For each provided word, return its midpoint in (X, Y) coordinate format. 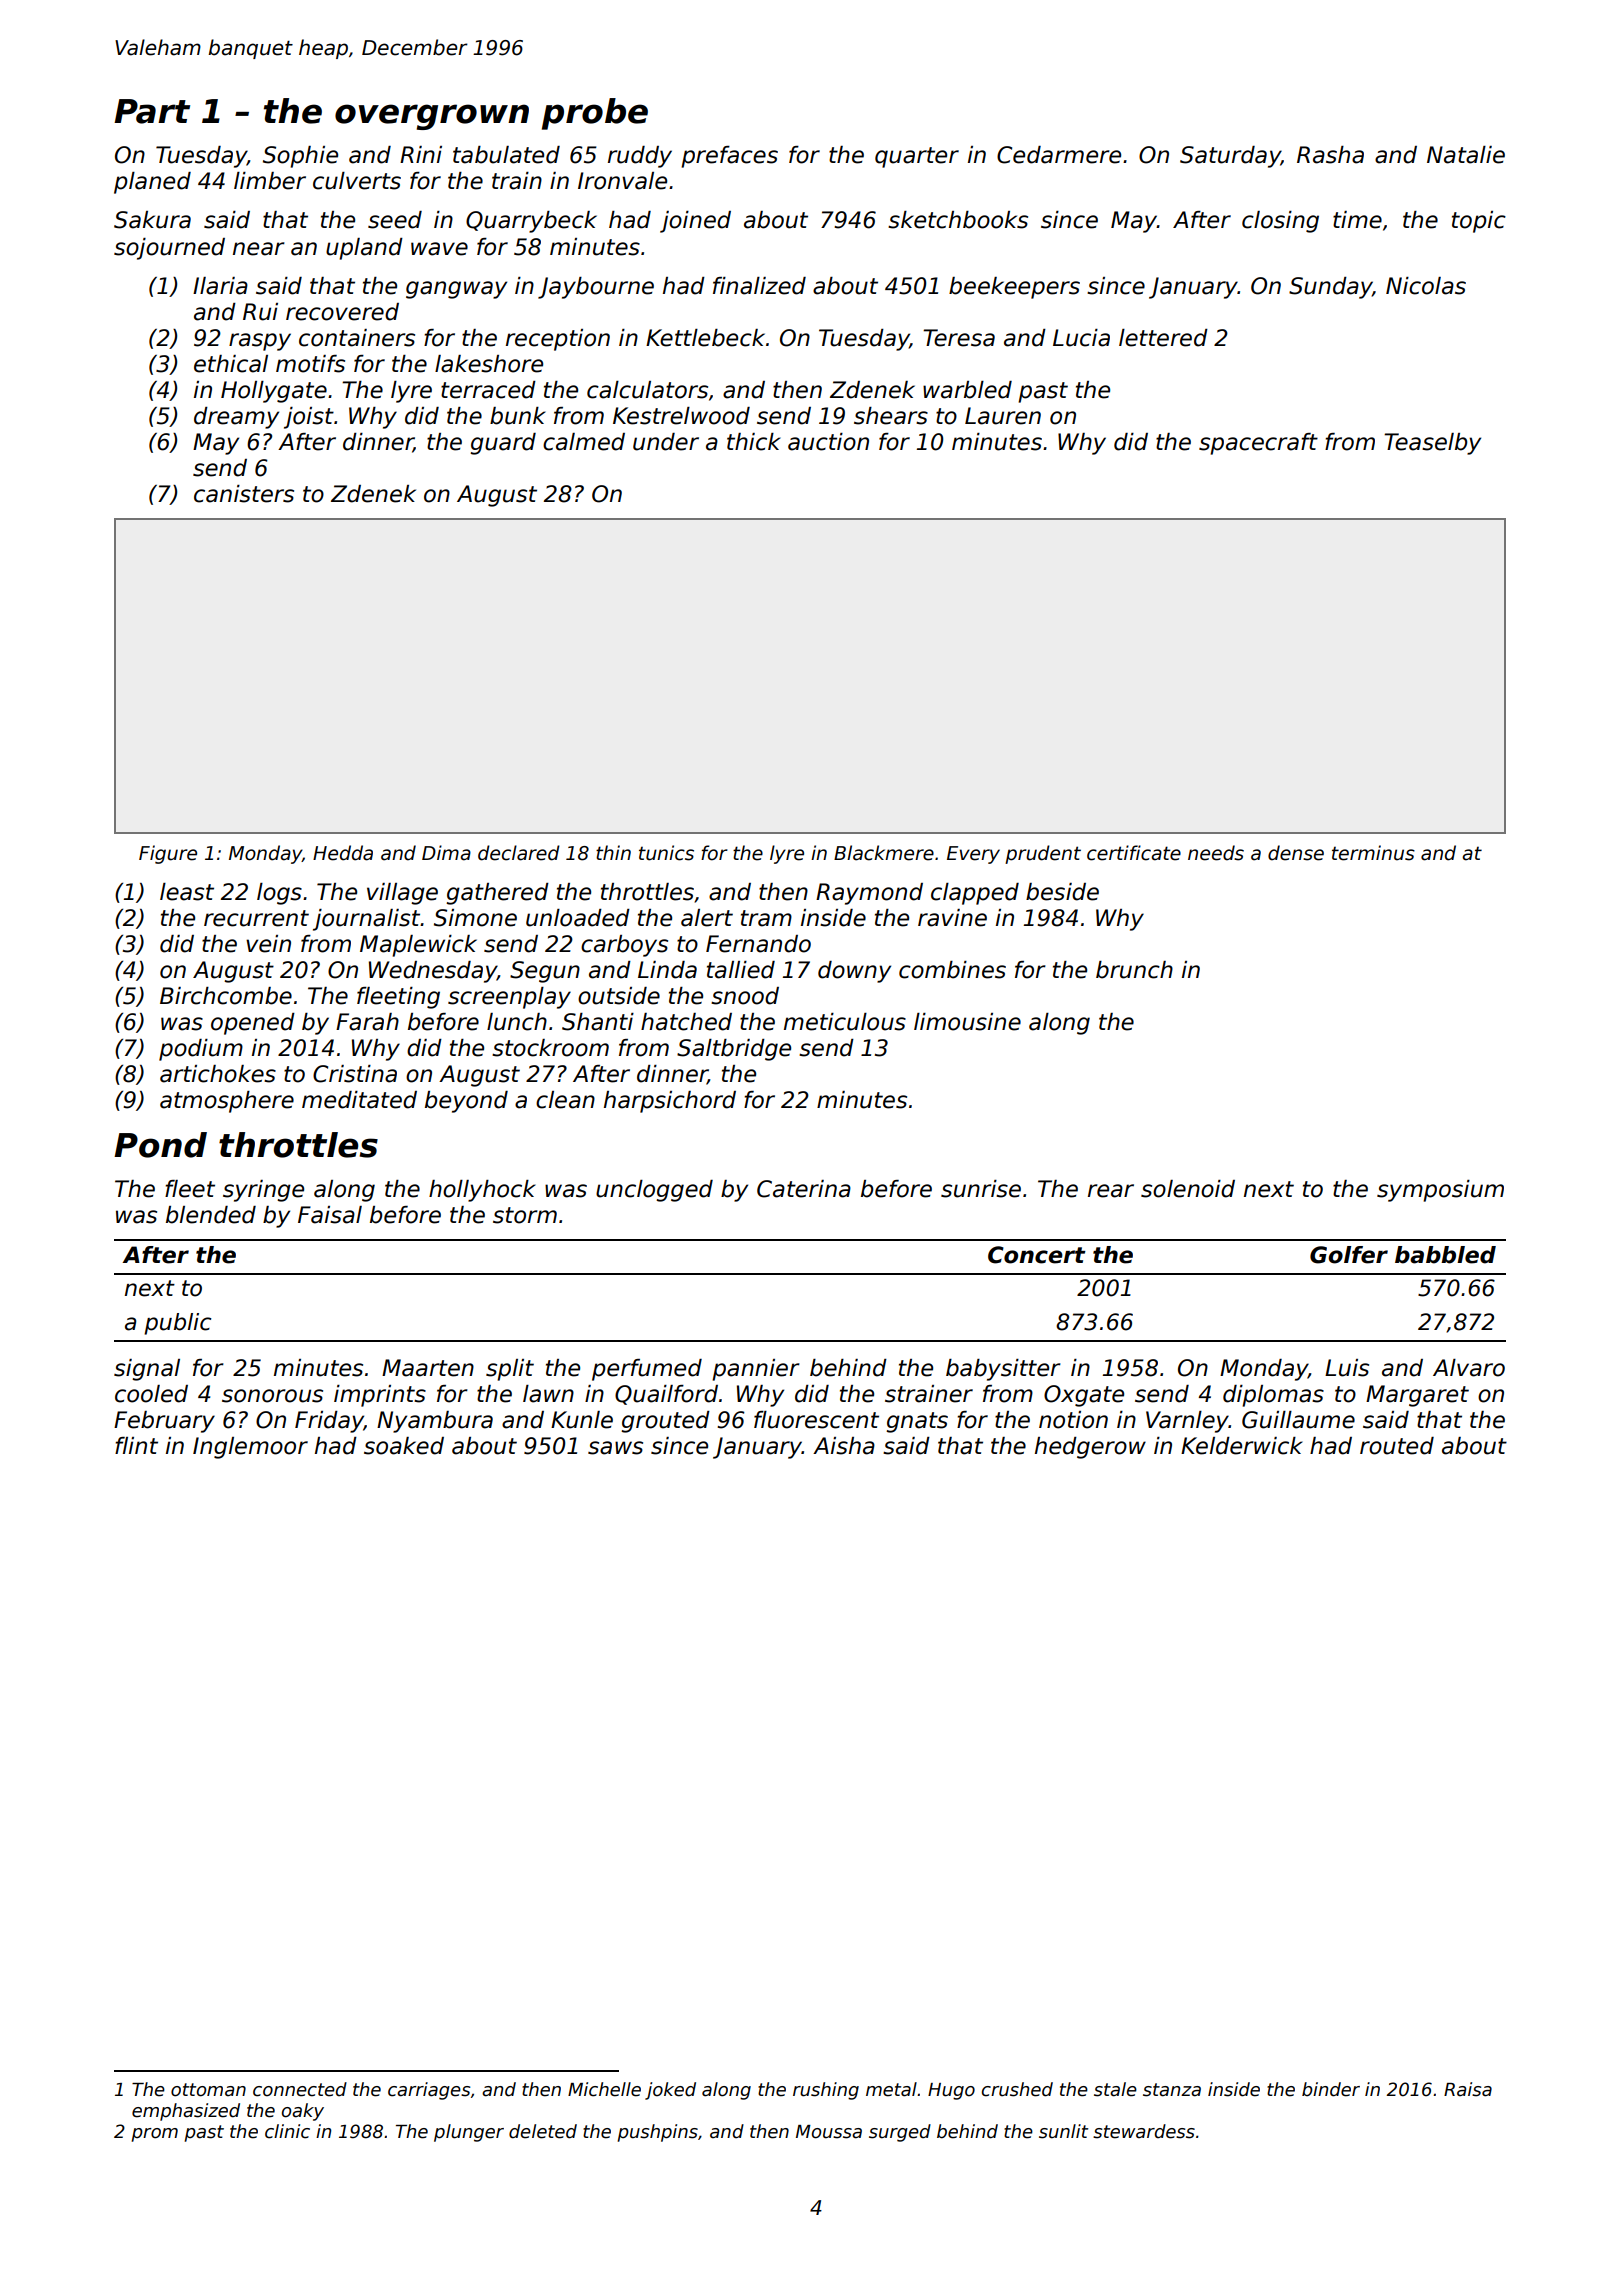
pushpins (658, 2133)
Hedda (343, 853)
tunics (666, 853)
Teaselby (1432, 444)
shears (891, 416)
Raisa (1468, 2089)
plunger (469, 2133)
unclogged (654, 1191)
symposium (1440, 1191)
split (510, 1370)
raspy (260, 342)
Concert (1037, 1255)
